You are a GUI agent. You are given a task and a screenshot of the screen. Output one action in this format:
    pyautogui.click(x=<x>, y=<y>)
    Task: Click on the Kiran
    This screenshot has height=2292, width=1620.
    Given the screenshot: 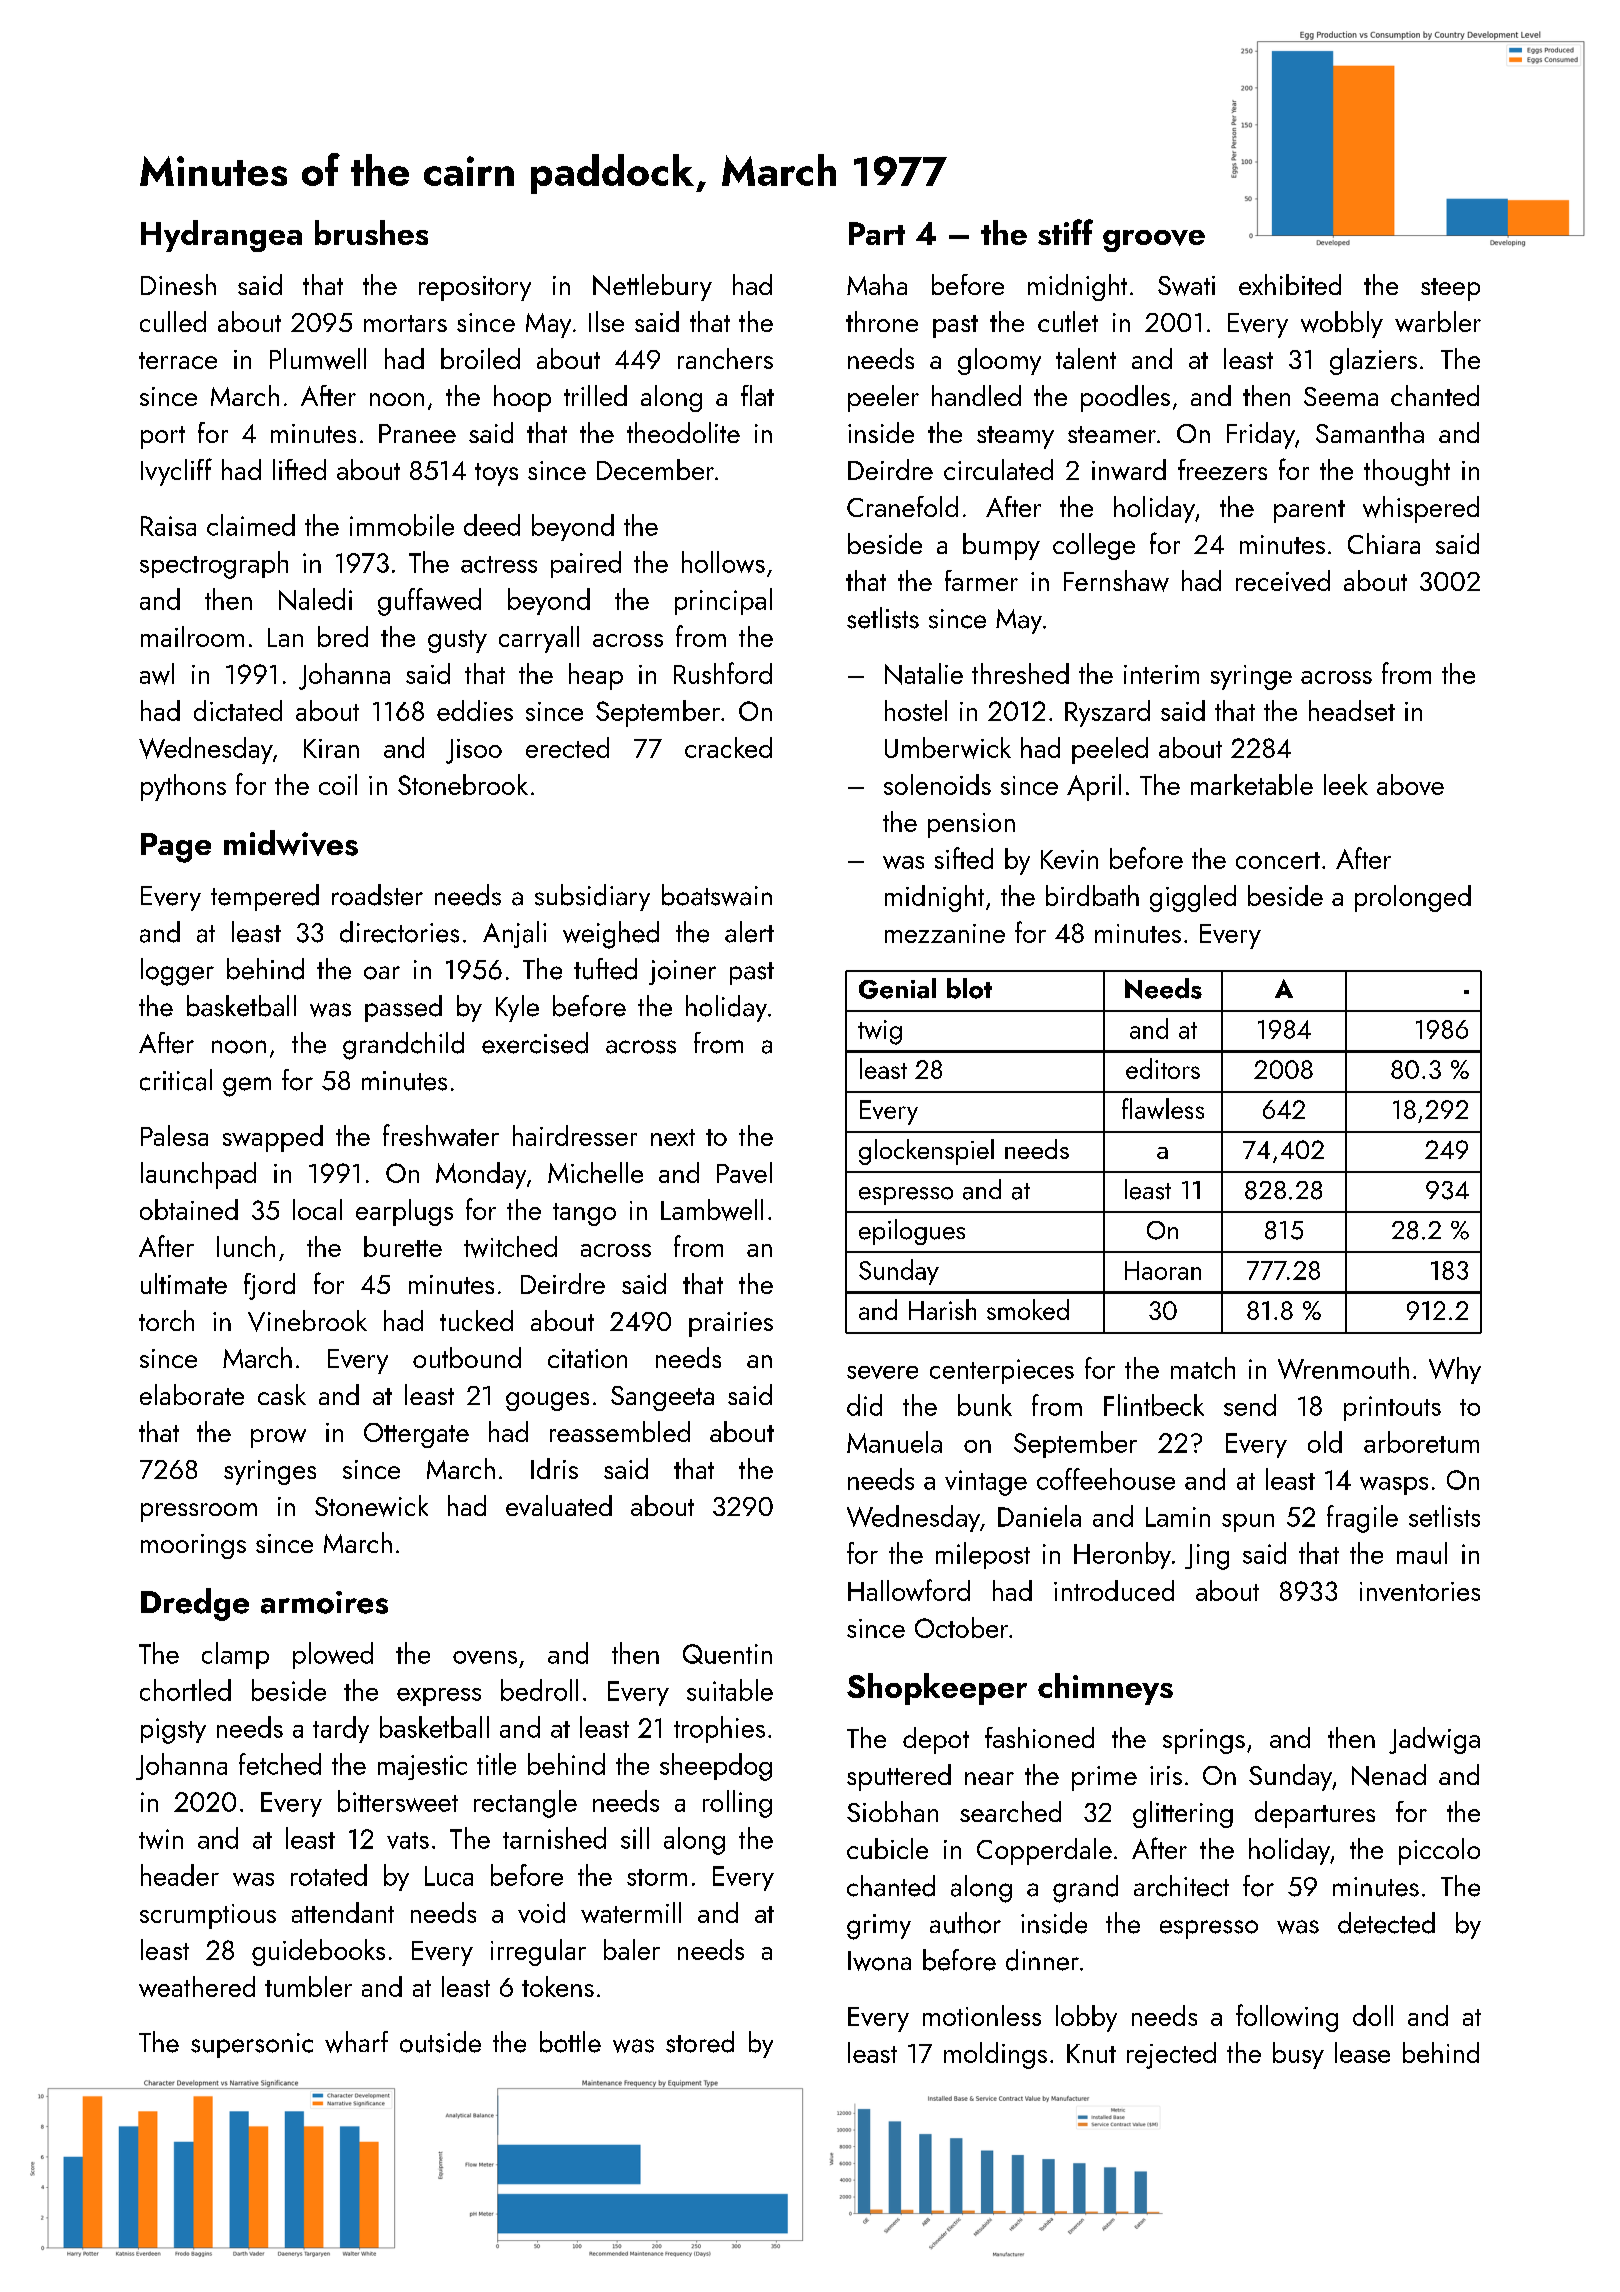 What is the action you would take?
    pyautogui.click(x=331, y=748)
